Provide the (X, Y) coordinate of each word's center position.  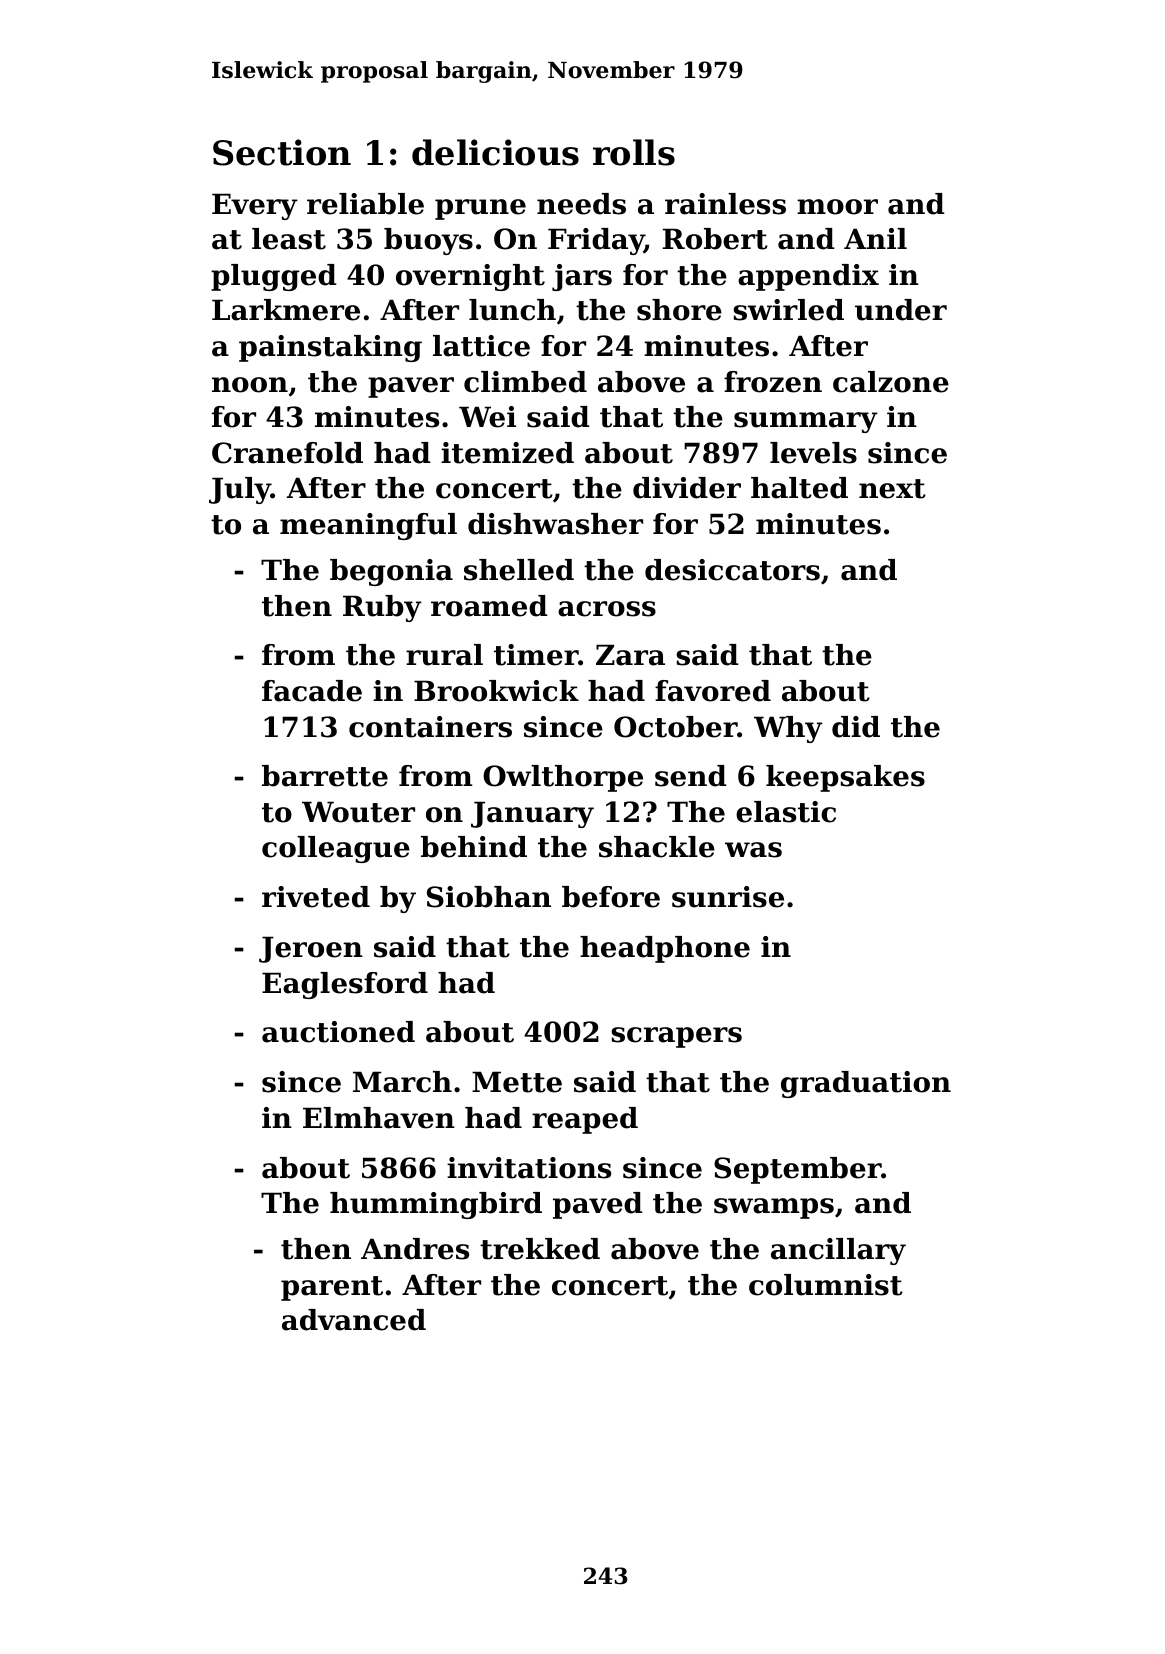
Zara (630, 655)
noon (250, 385)
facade (312, 691)
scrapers (676, 1037)
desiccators (732, 570)
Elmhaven (379, 1118)
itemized (507, 453)
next (892, 489)
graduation (866, 1084)
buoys (428, 241)
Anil (875, 238)
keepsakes (845, 778)
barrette (325, 776)
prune (480, 209)
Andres (415, 1249)
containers (430, 727)
